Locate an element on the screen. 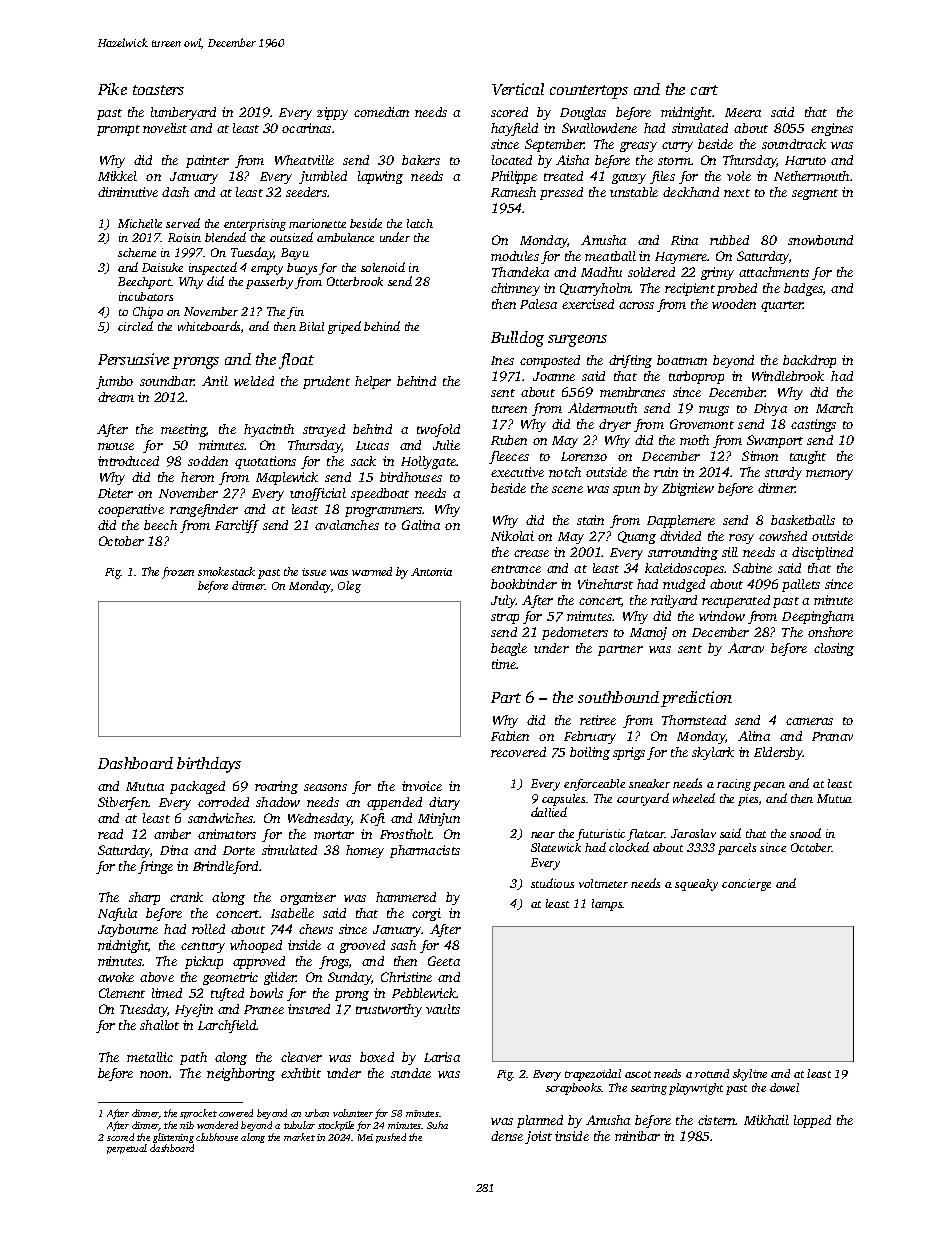 This screenshot has height=1233, width=952. Oleg is located at coordinates (349, 587).
